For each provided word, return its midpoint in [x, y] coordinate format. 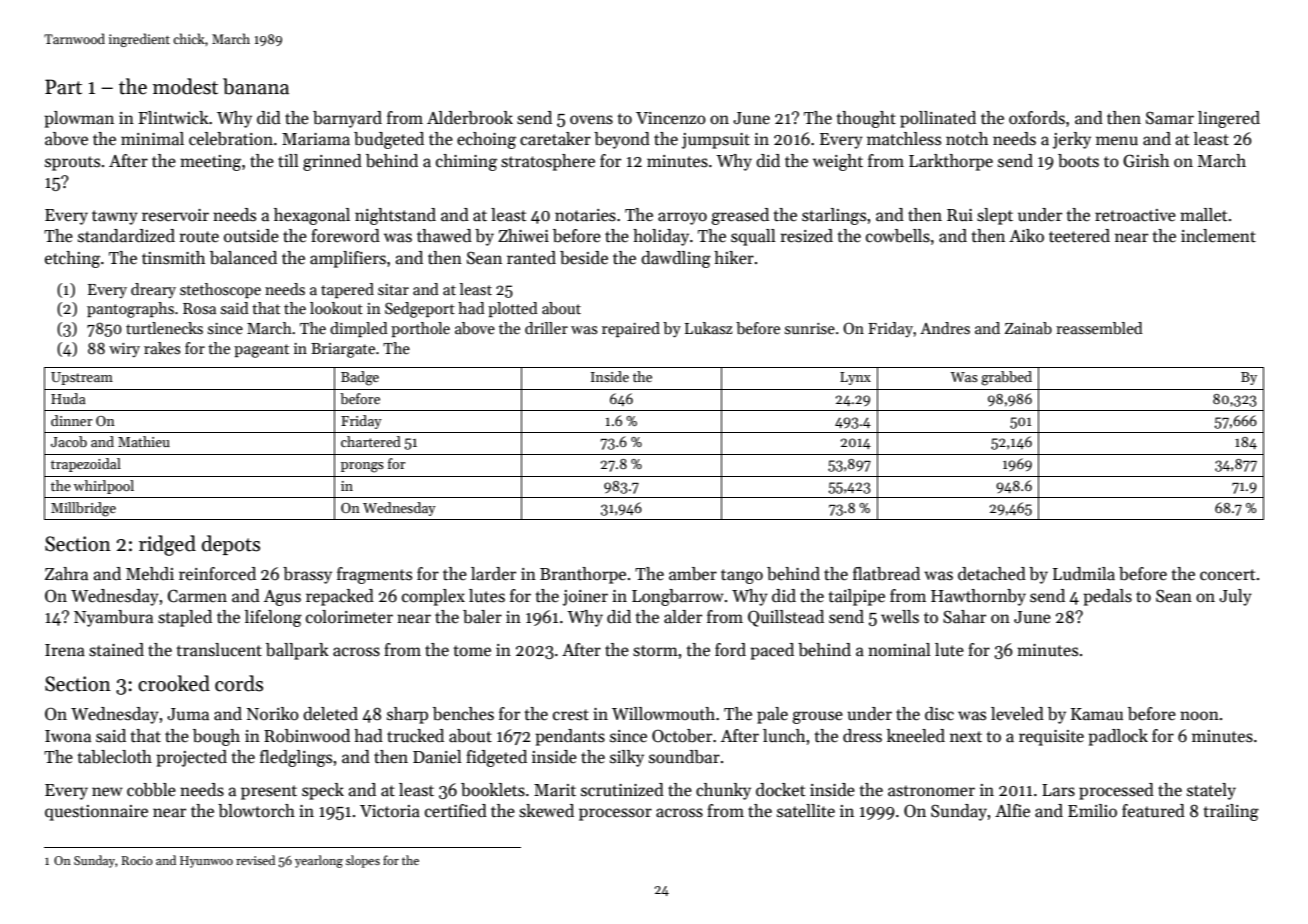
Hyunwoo [206, 862]
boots [1078, 161]
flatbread [886, 574]
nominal [899, 650]
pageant [261, 351]
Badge [360, 378]
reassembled [1099, 328]
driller [546, 328]
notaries [585, 215]
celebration [231, 139]
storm [655, 651]
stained [116, 650]
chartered [371, 441]
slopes [363, 861]
